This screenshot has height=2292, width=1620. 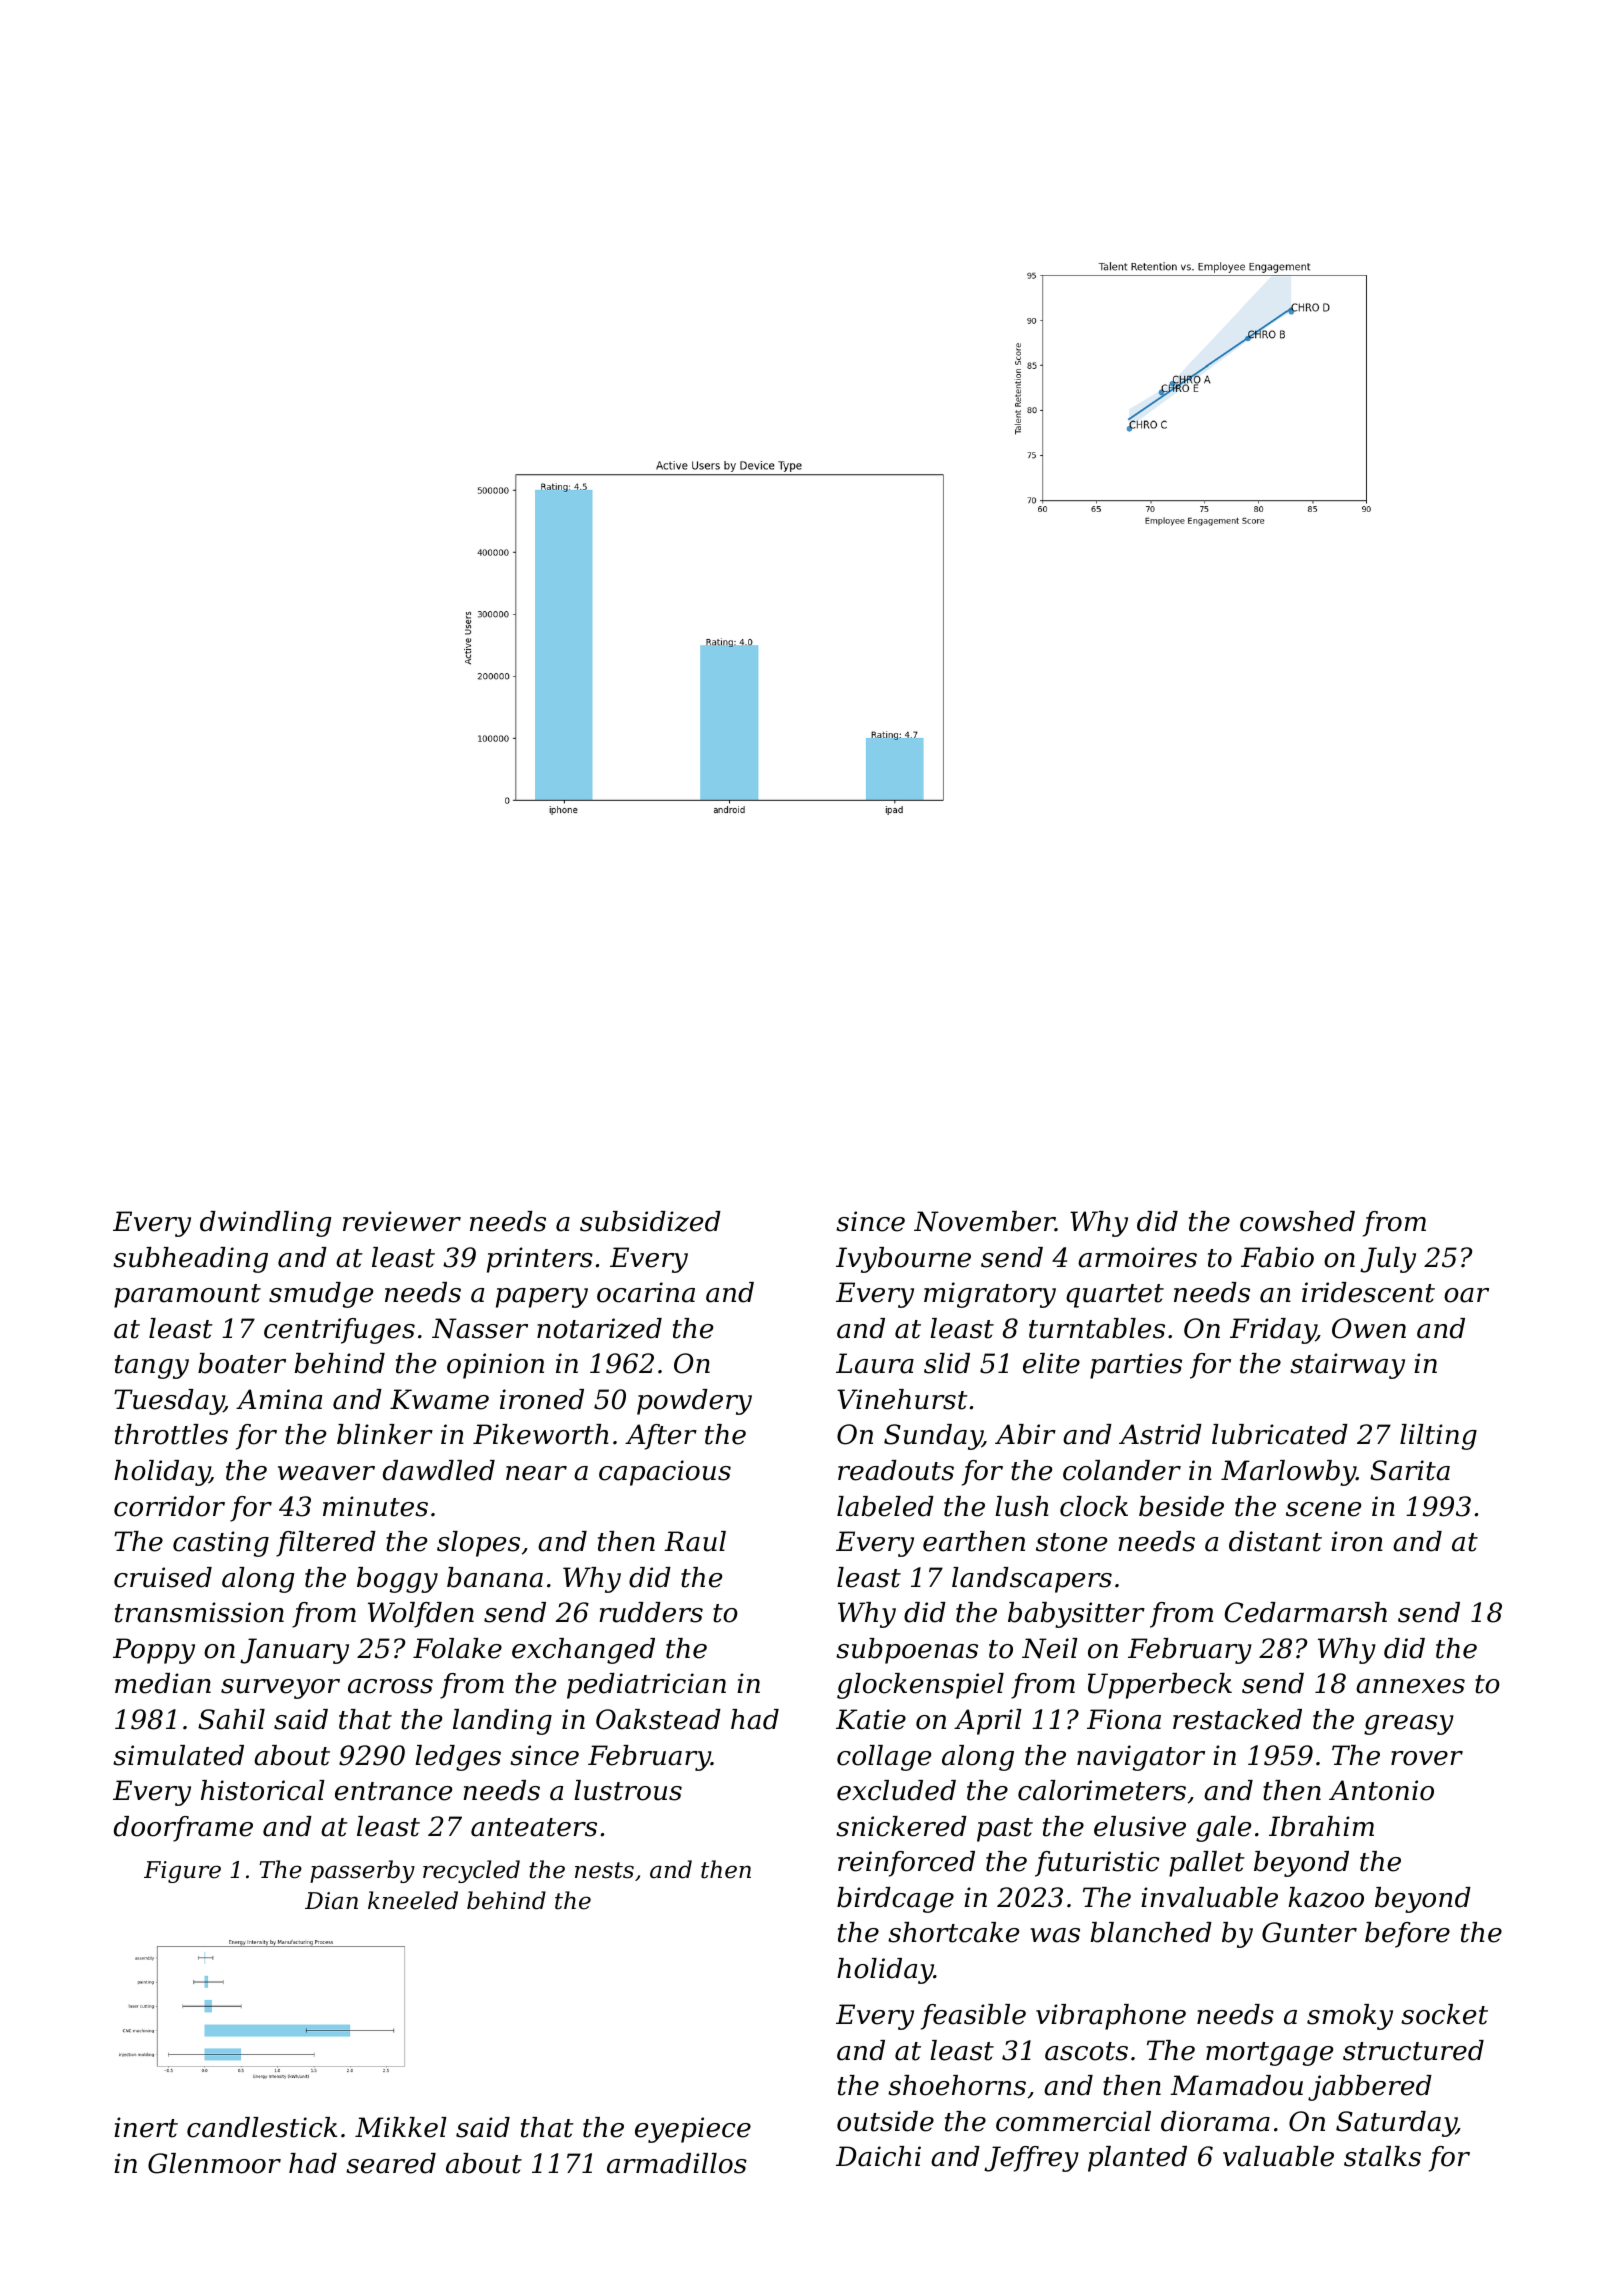 I want to click on Vinehurst, so click(x=902, y=1399).
